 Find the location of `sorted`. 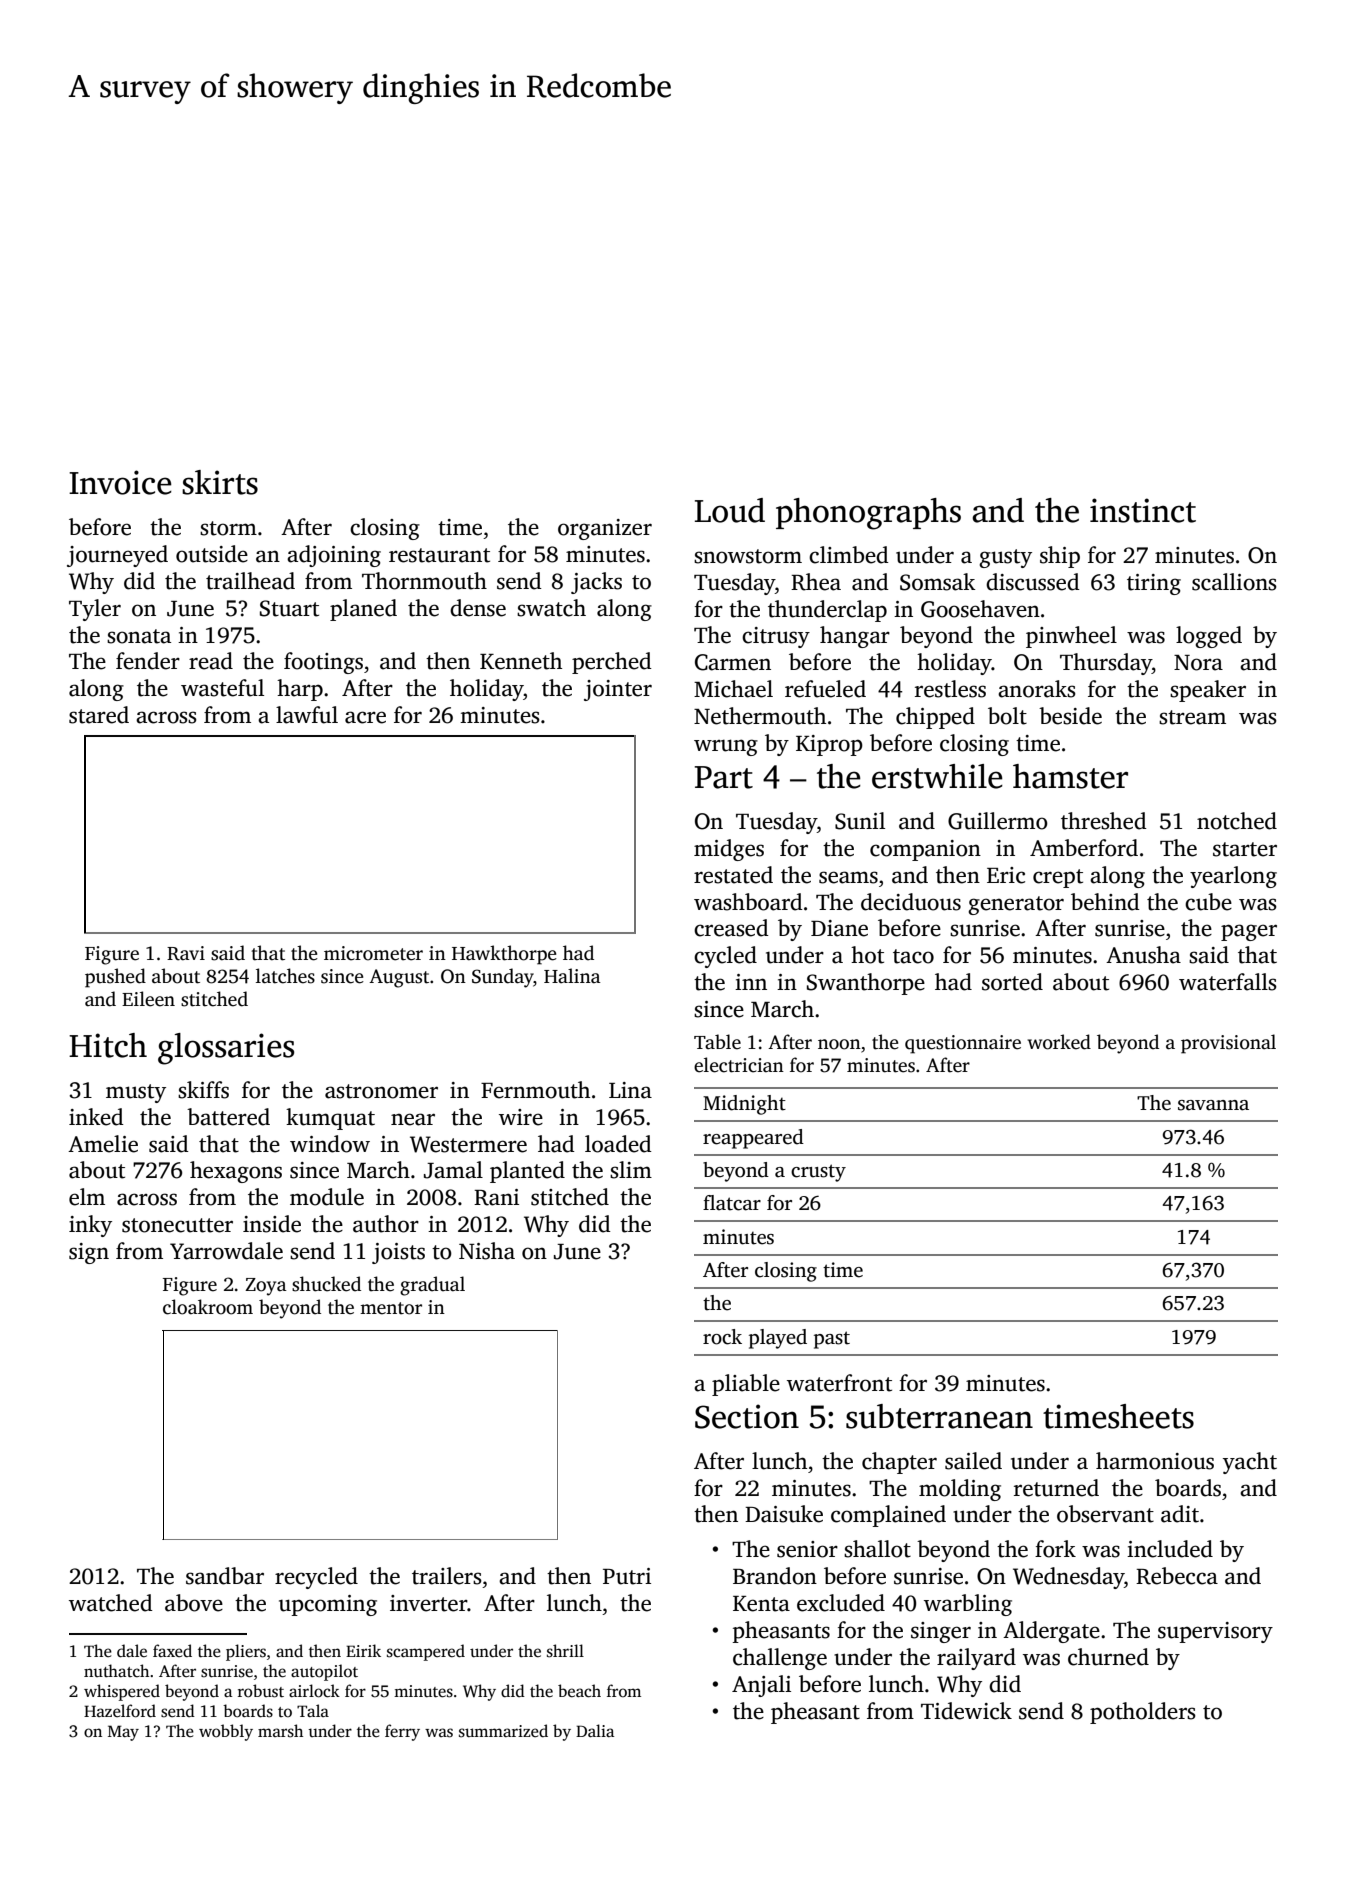

sorted is located at coordinates (1012, 982).
